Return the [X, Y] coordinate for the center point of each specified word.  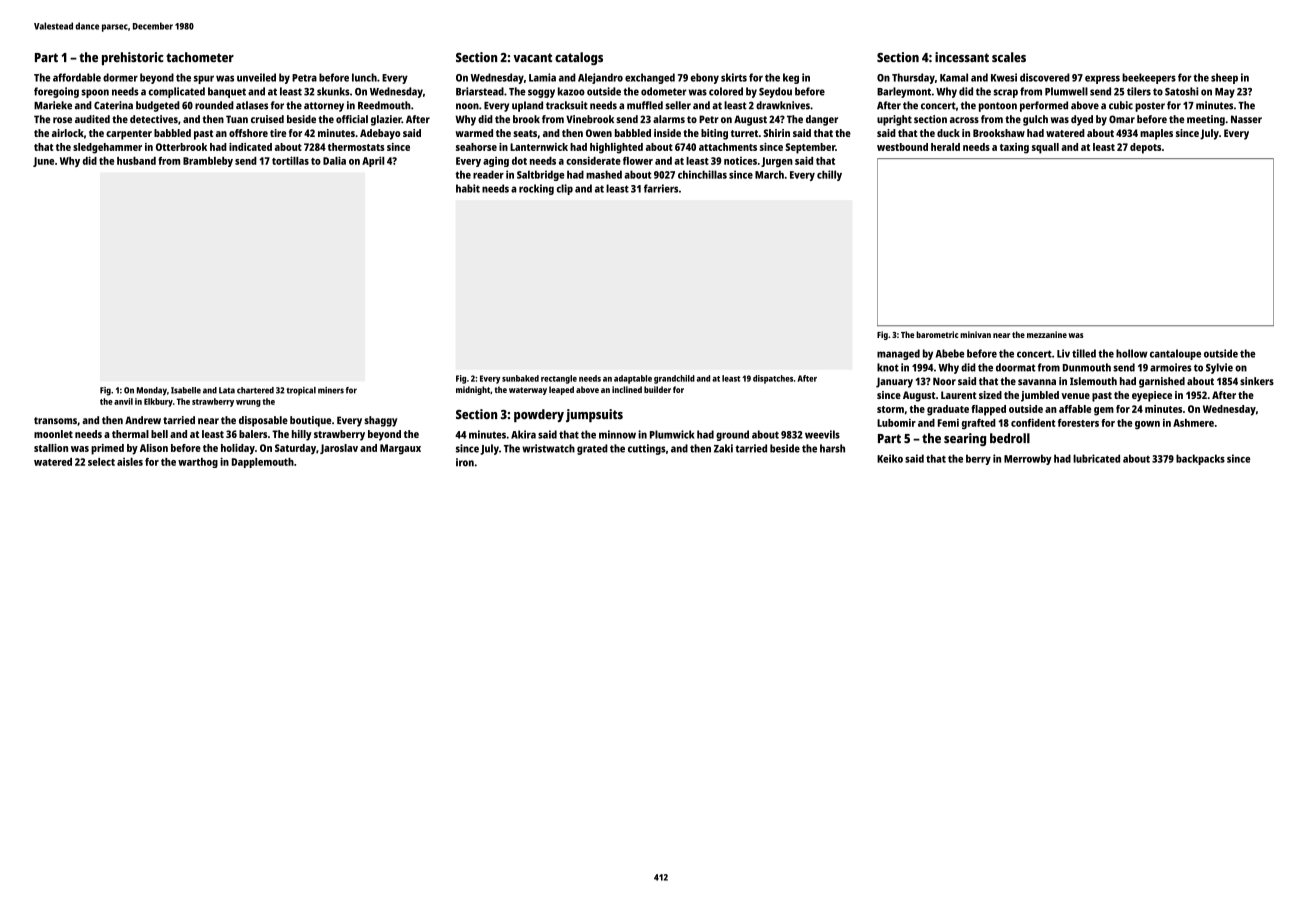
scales [1009, 57]
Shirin [776, 133]
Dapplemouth [263, 463]
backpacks [1200, 459]
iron [465, 462]
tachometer [200, 57]
